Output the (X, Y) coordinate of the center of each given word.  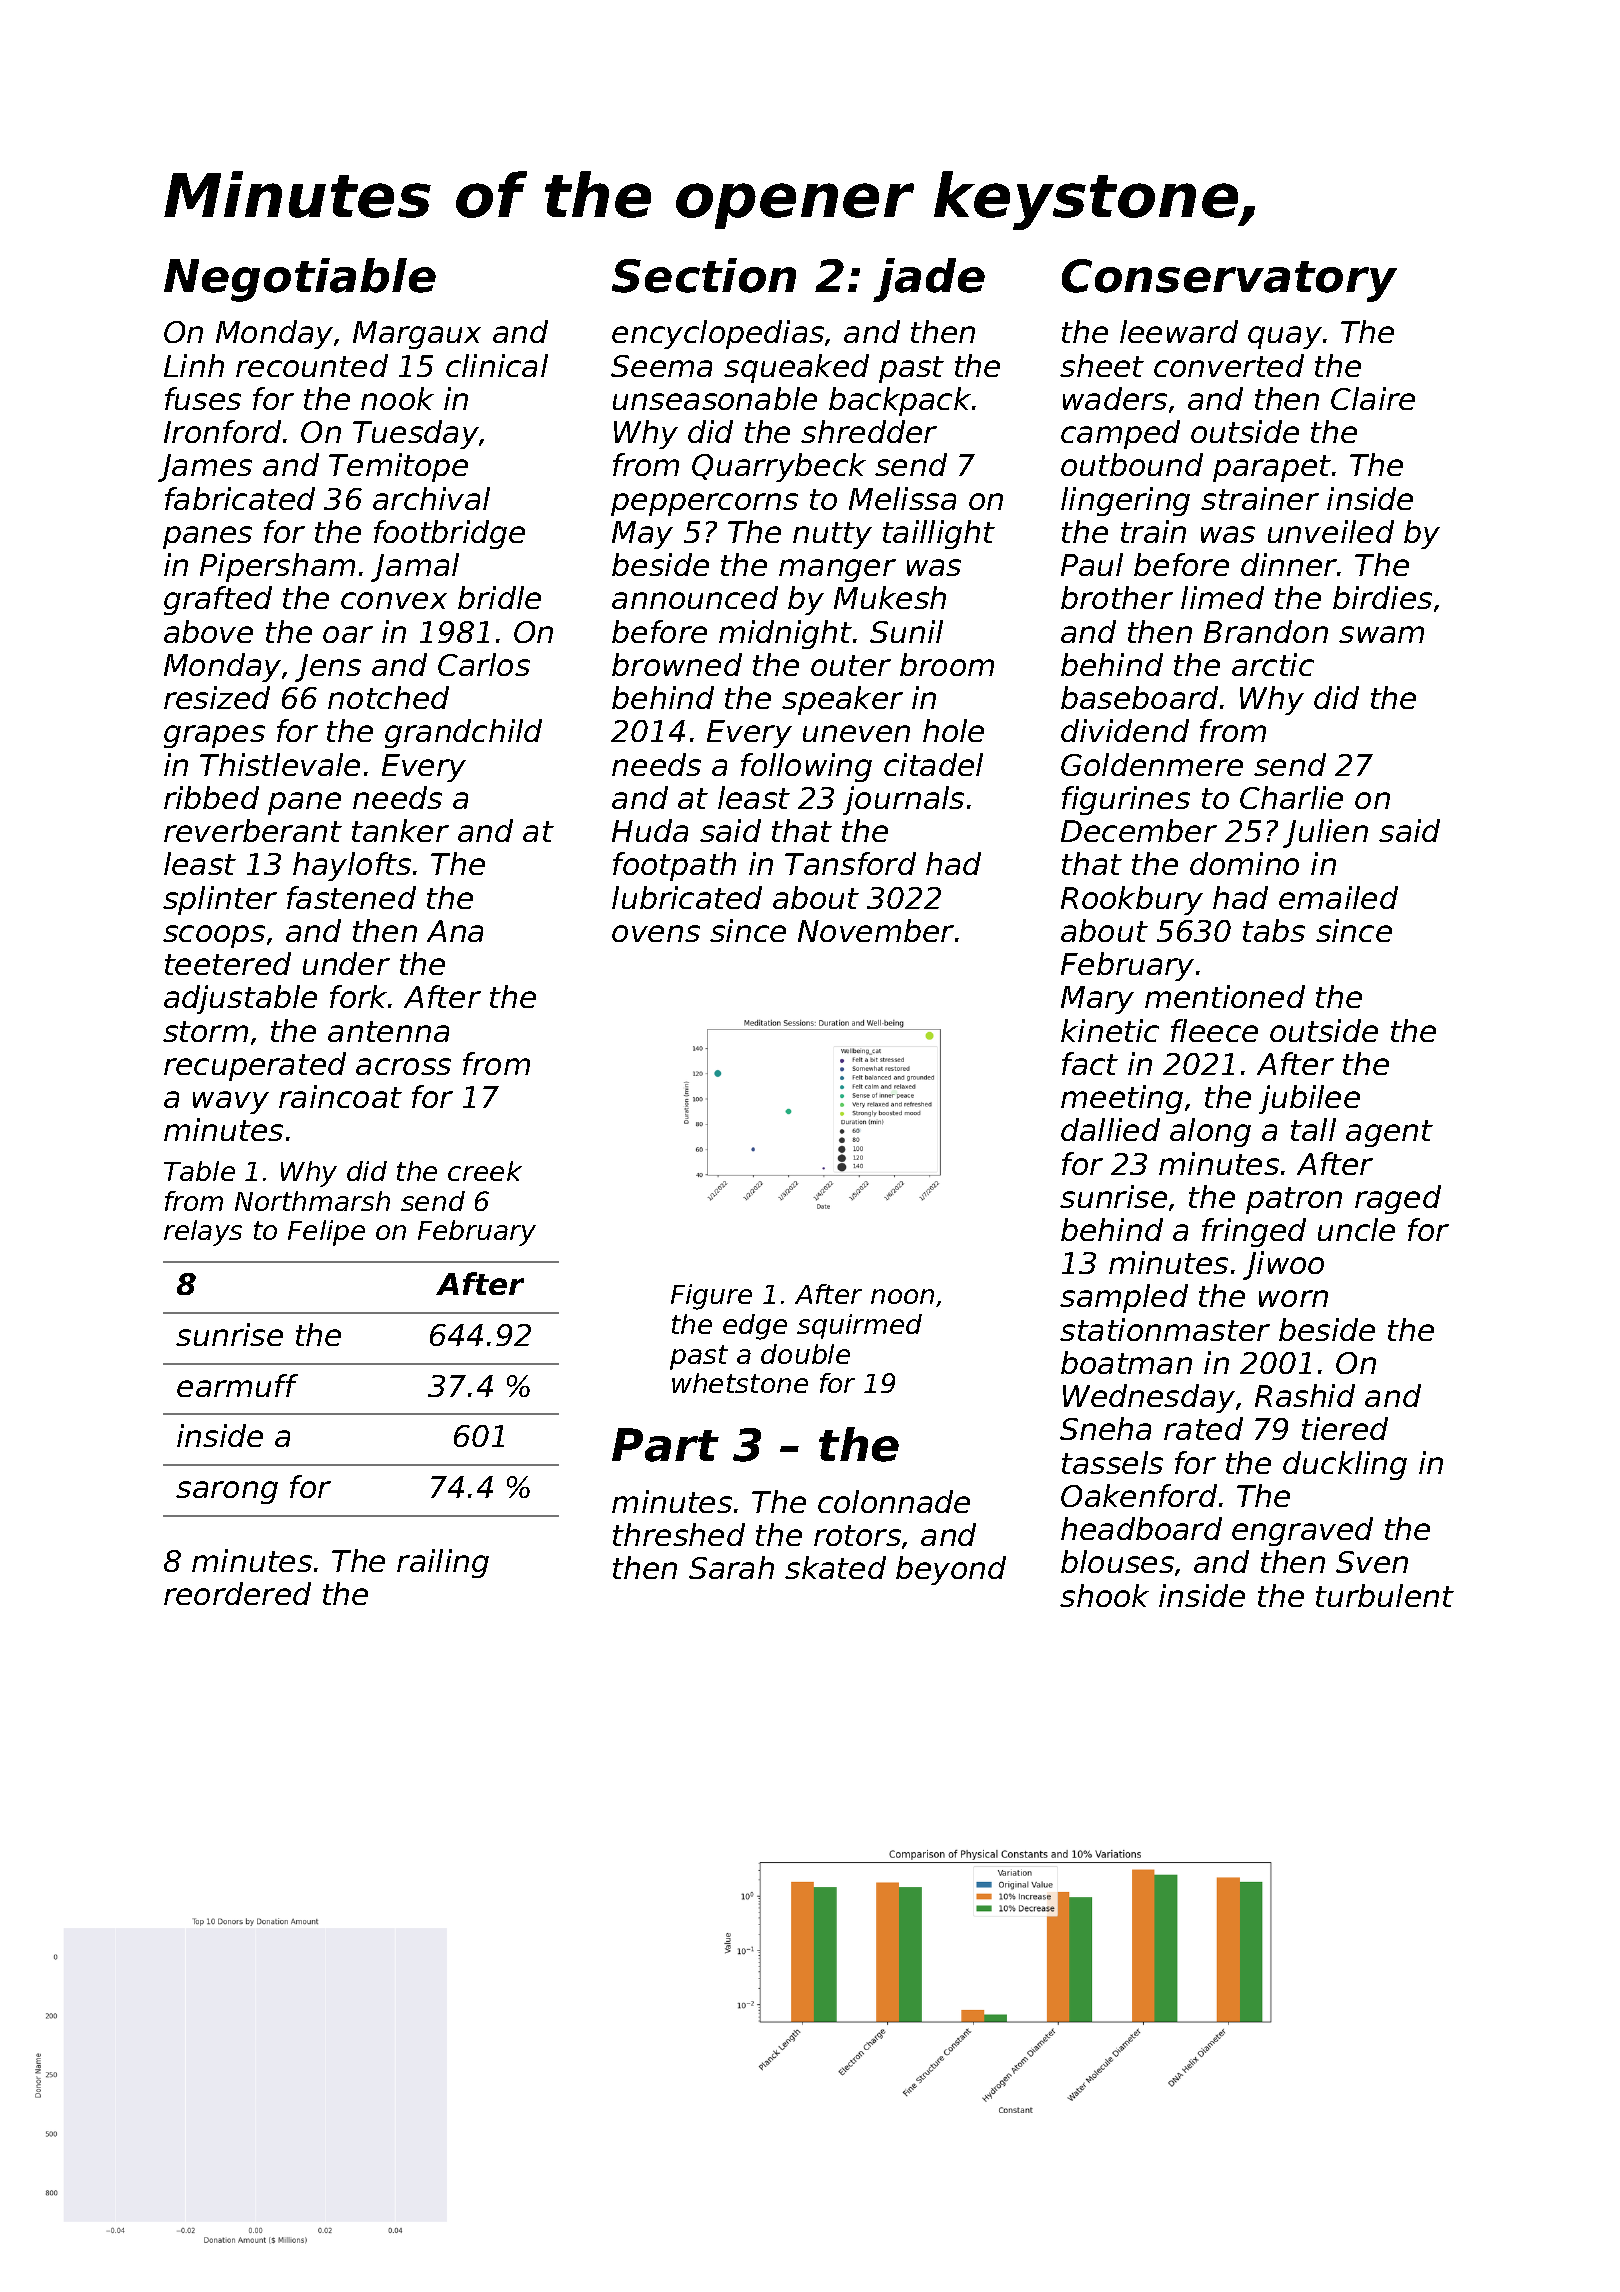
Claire (1373, 398)
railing (443, 1563)
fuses (203, 398)
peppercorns (704, 504)
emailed (1338, 897)
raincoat (340, 1096)
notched (388, 697)
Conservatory (1229, 280)
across (403, 1066)
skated (835, 1567)
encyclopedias (718, 334)
